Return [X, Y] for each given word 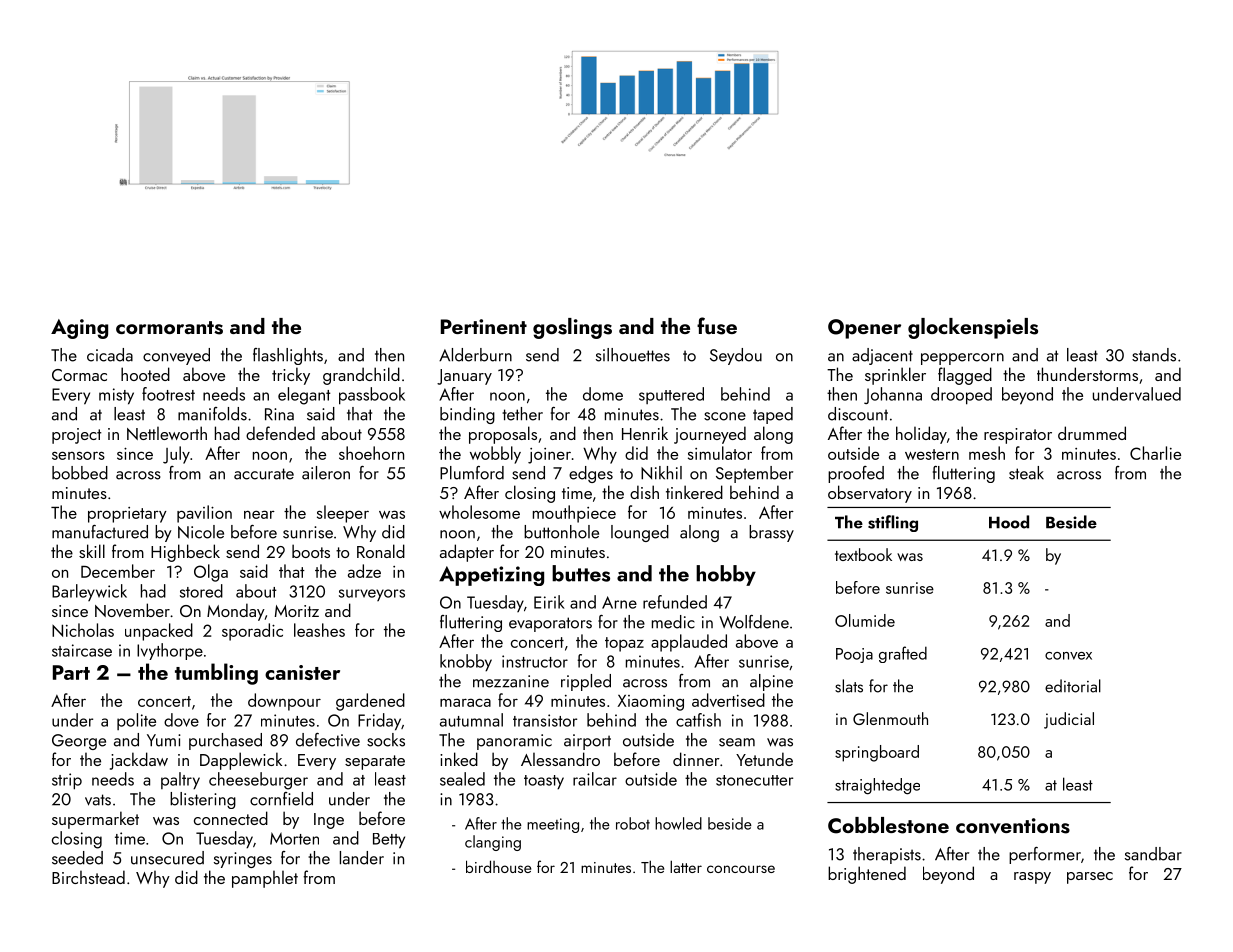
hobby [726, 575]
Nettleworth [167, 433]
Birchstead [88, 877]
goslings [572, 328]
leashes [319, 630]
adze [364, 571]
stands [1154, 355]
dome [603, 394]
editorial [1073, 686]
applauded [689, 643]
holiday [921, 435]
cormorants [169, 328]
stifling [893, 523]
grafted [903, 654]
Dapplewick [241, 761]
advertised [728, 700]
